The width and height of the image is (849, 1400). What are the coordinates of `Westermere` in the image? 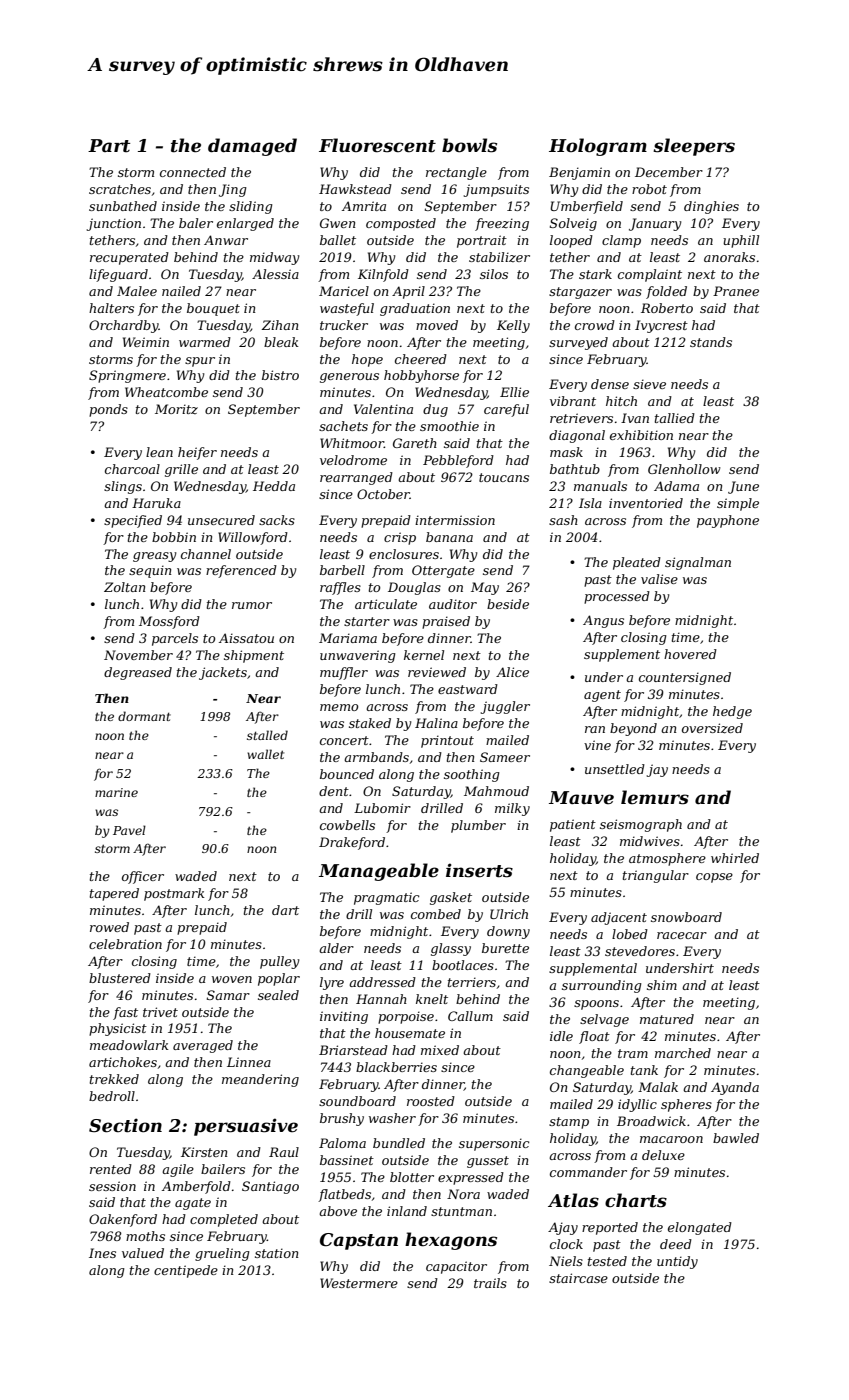 It's located at (359, 1283).
